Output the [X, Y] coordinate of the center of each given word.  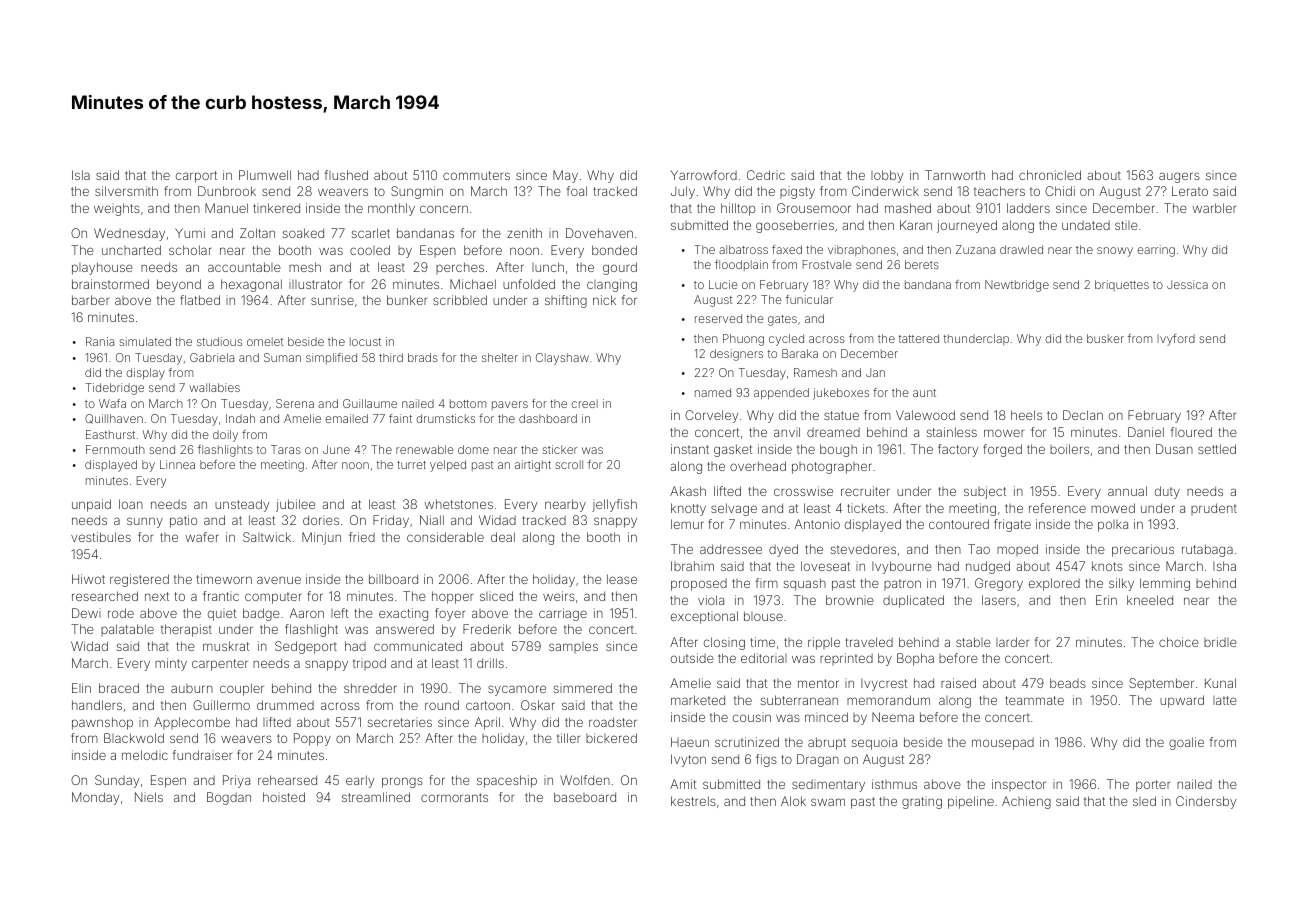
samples [573, 647]
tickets [866, 508]
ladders [1028, 208]
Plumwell [265, 175]
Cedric [766, 175]
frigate [1012, 525]
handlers [97, 705]
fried [362, 537]
